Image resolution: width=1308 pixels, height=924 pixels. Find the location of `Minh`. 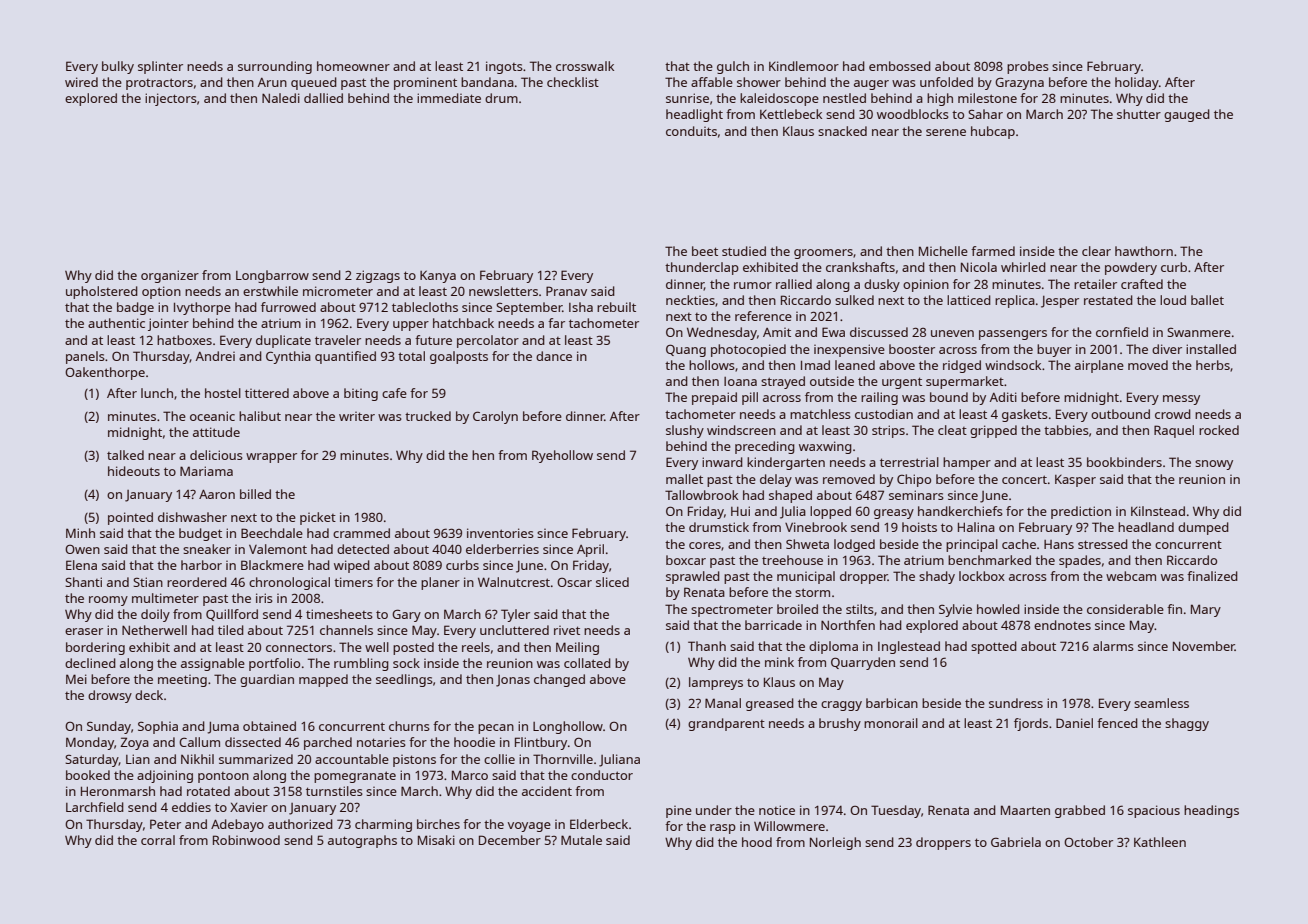

Minh is located at coordinates (80, 533).
